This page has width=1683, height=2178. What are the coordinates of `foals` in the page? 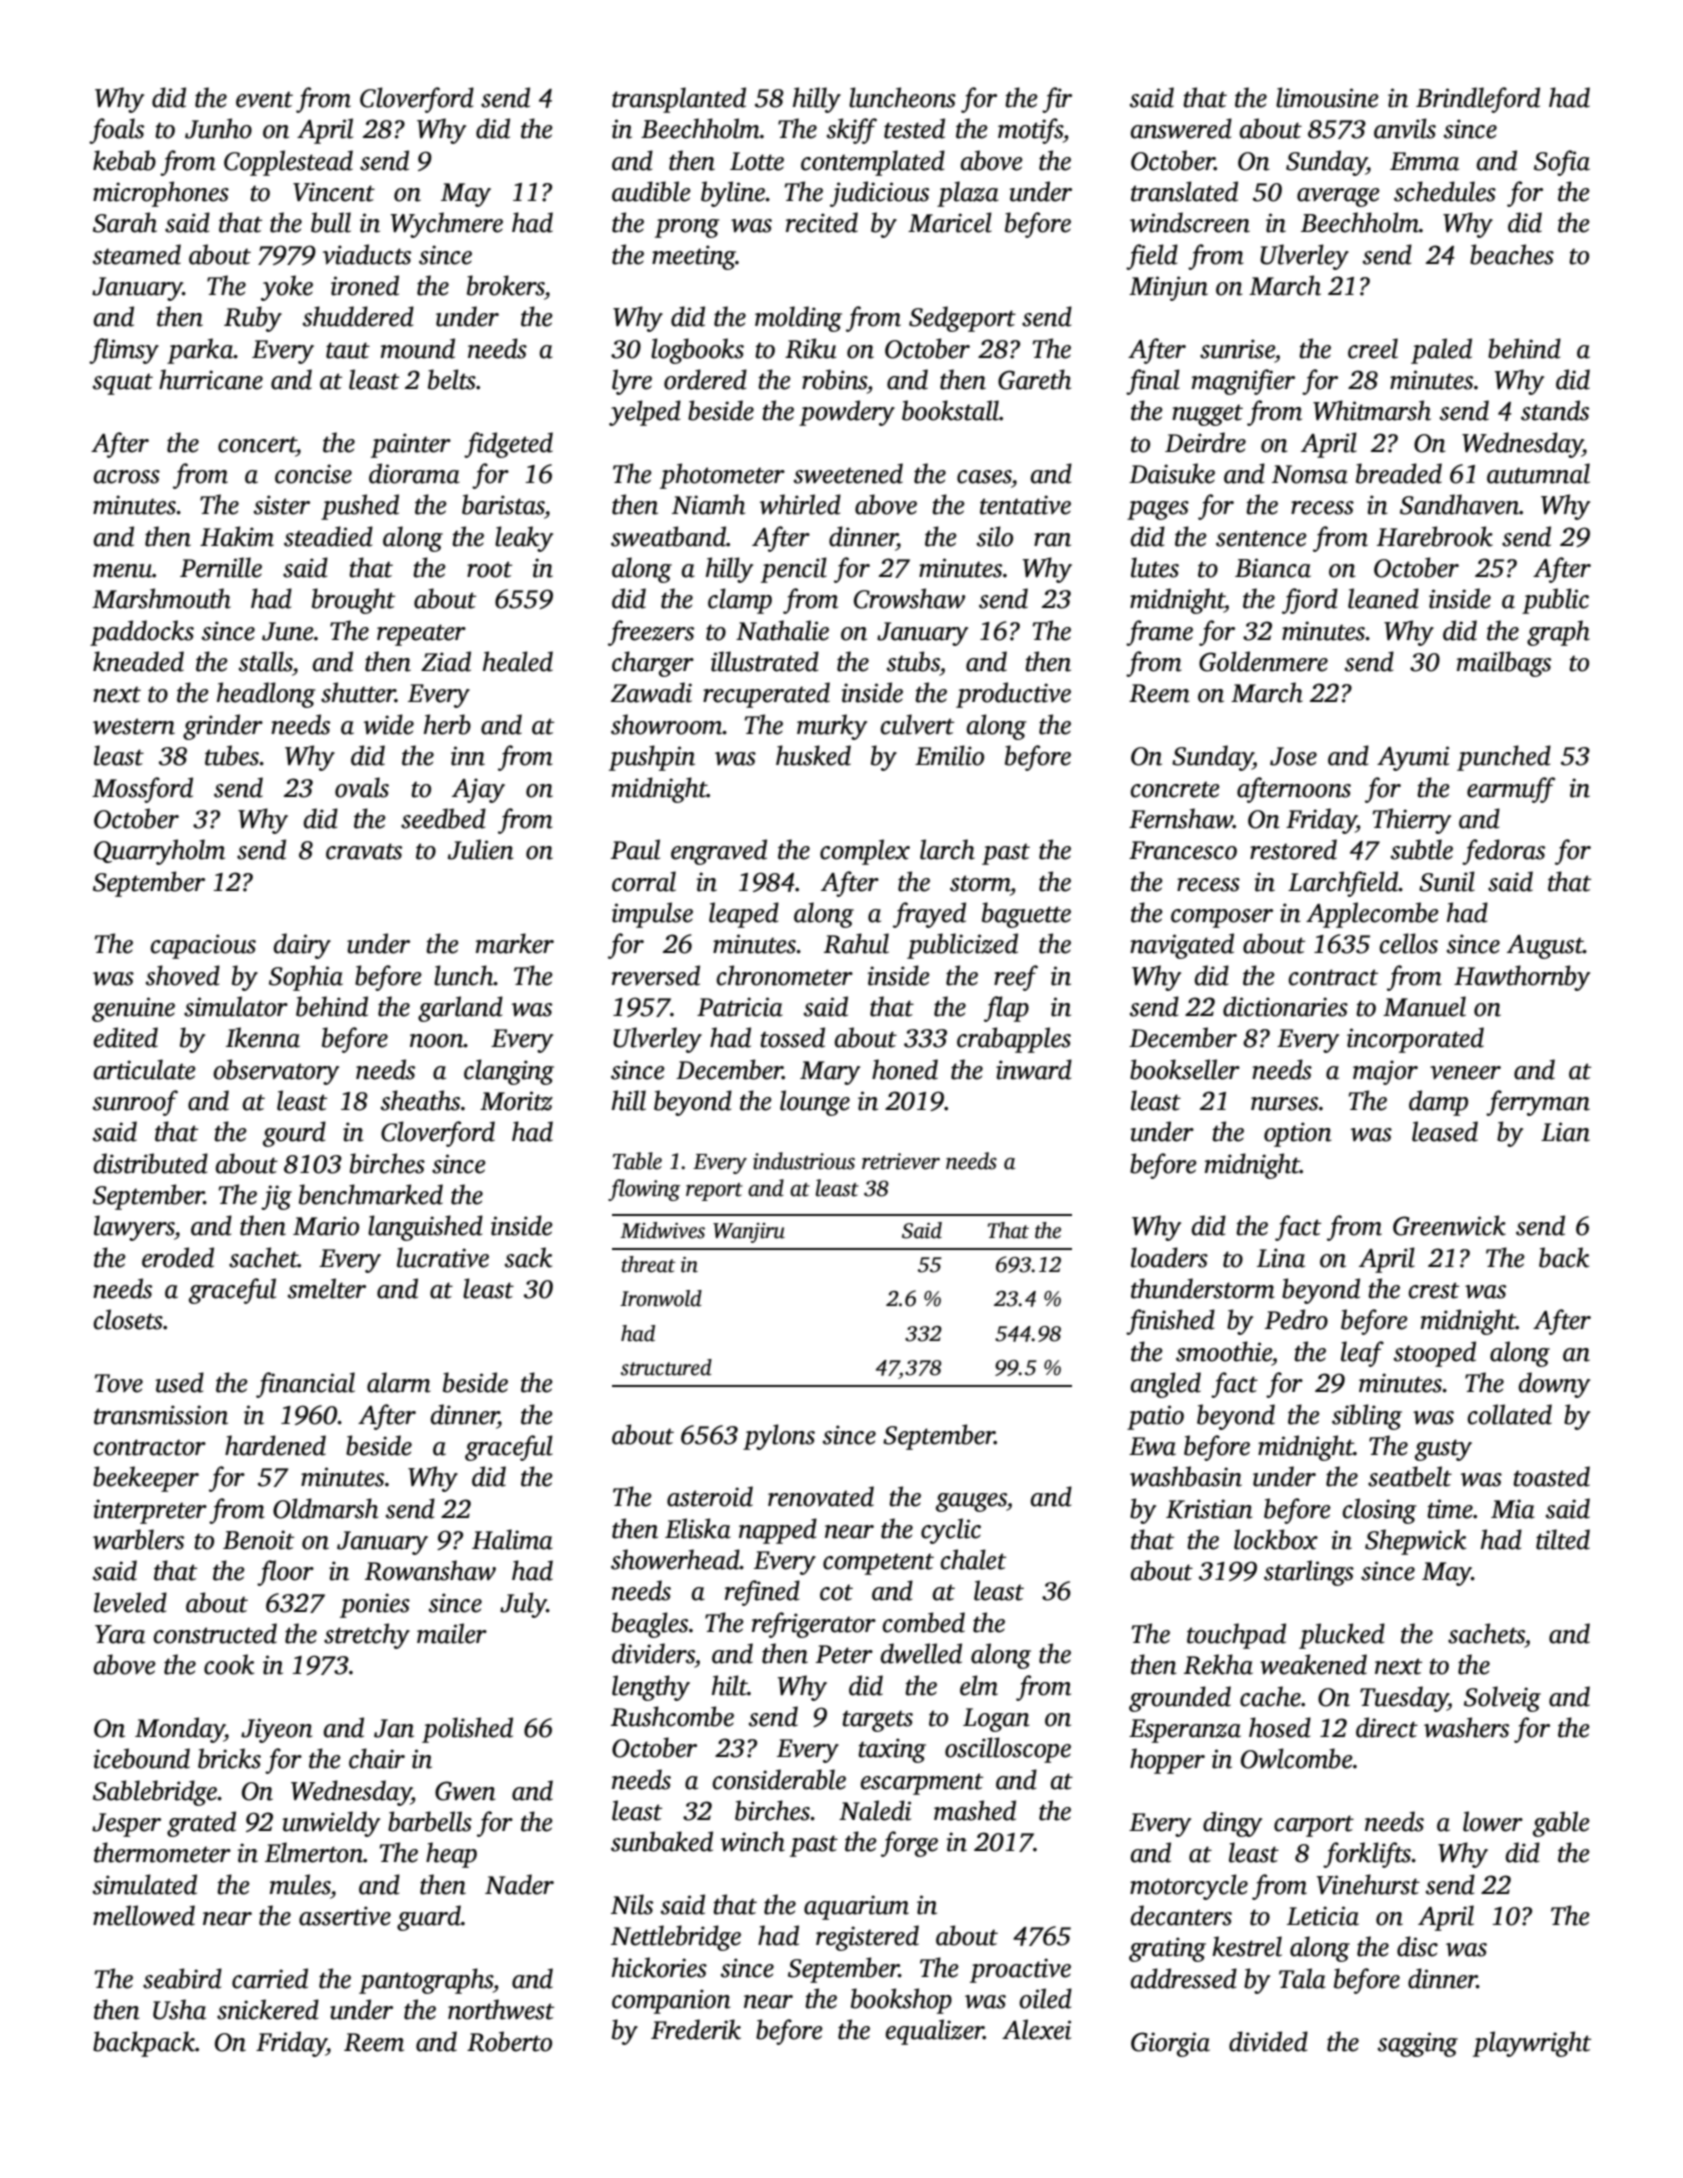 It's located at (116, 131).
